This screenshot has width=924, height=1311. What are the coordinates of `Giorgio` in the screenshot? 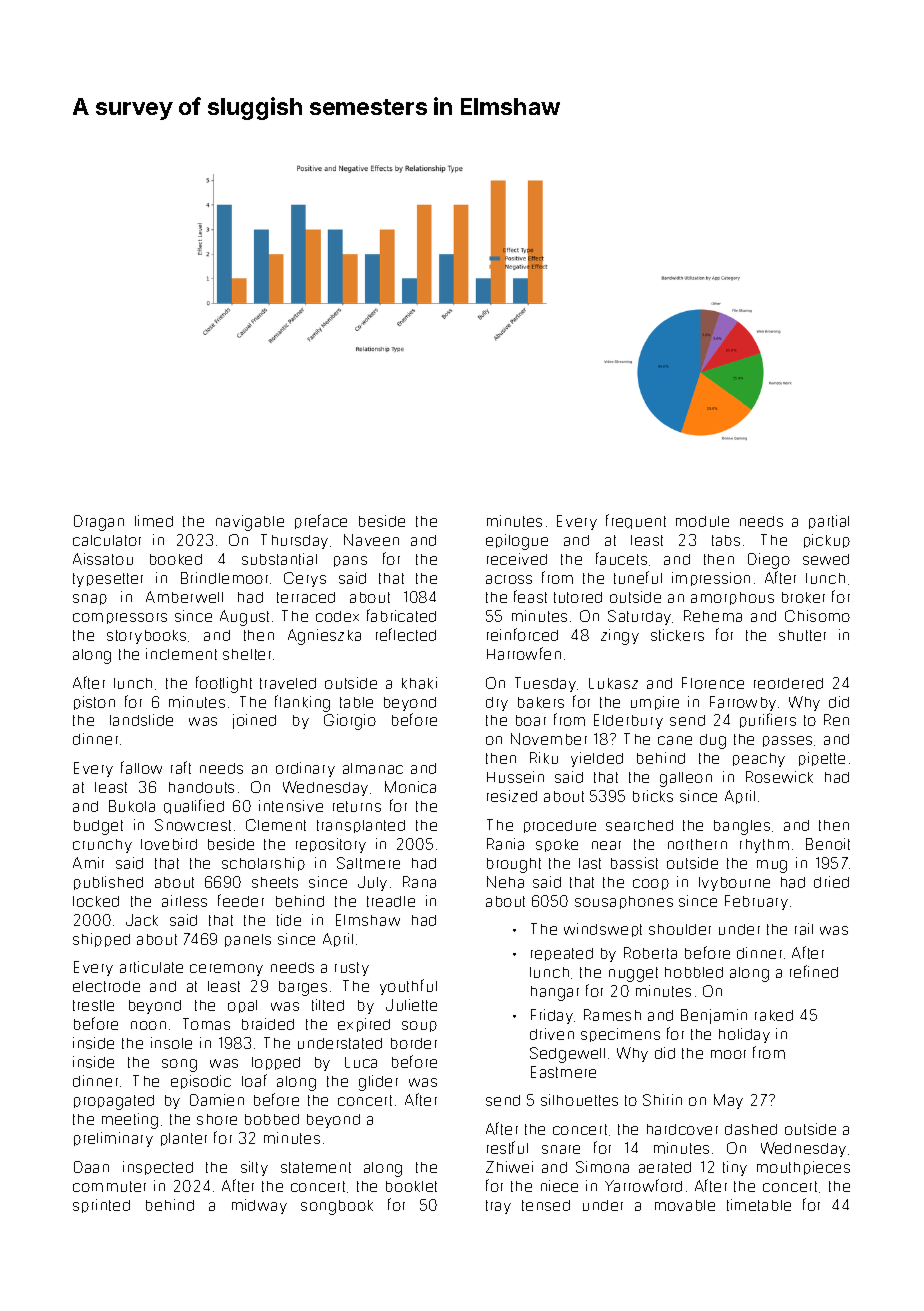 It's located at (350, 722).
